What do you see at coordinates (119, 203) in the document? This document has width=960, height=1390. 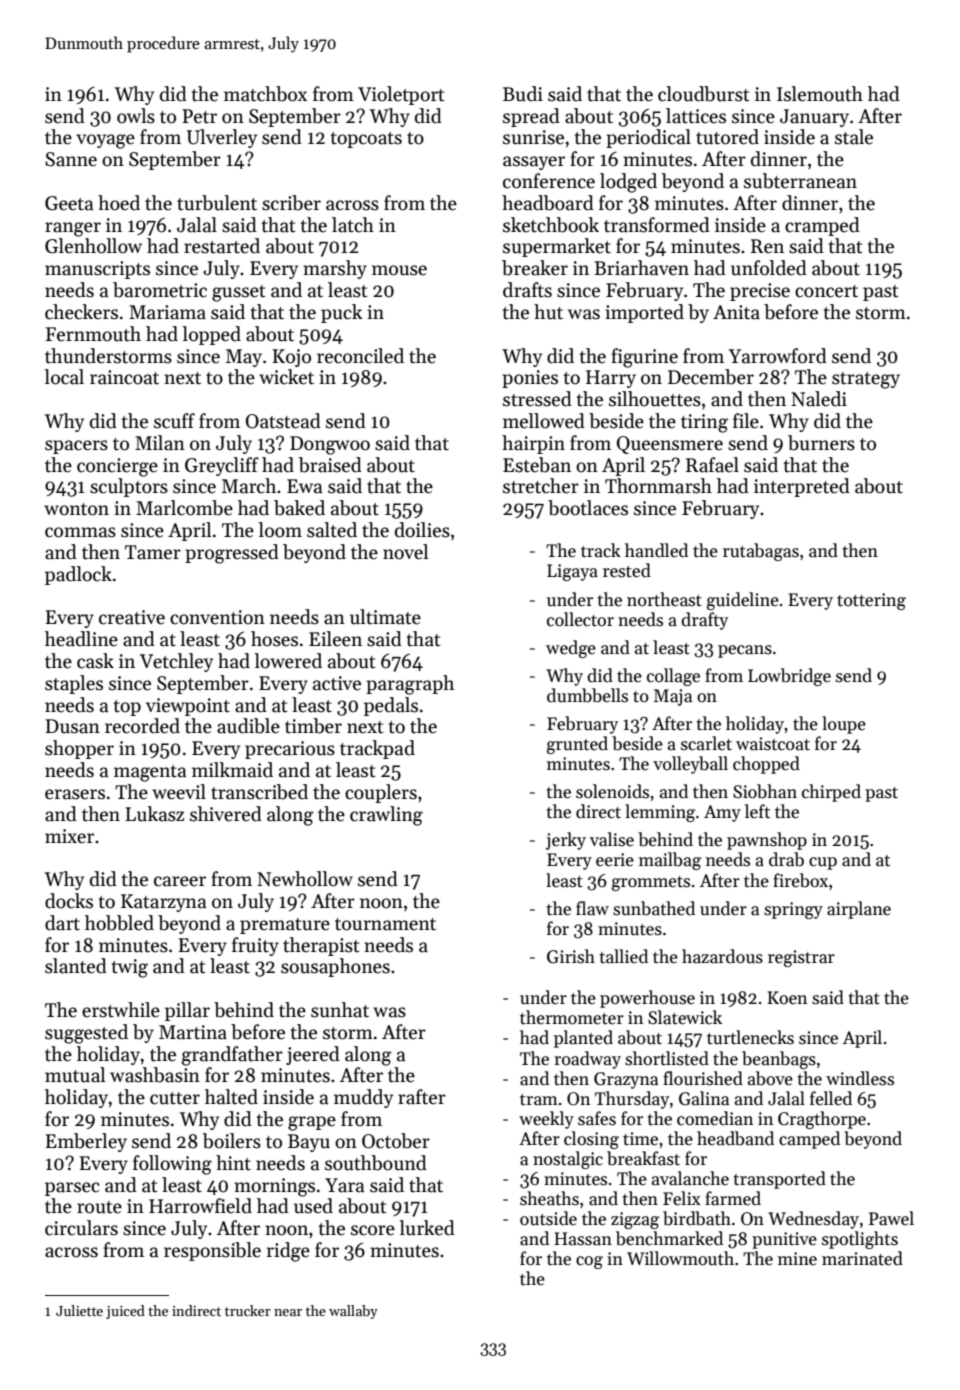 I see `hoed` at bounding box center [119, 203].
